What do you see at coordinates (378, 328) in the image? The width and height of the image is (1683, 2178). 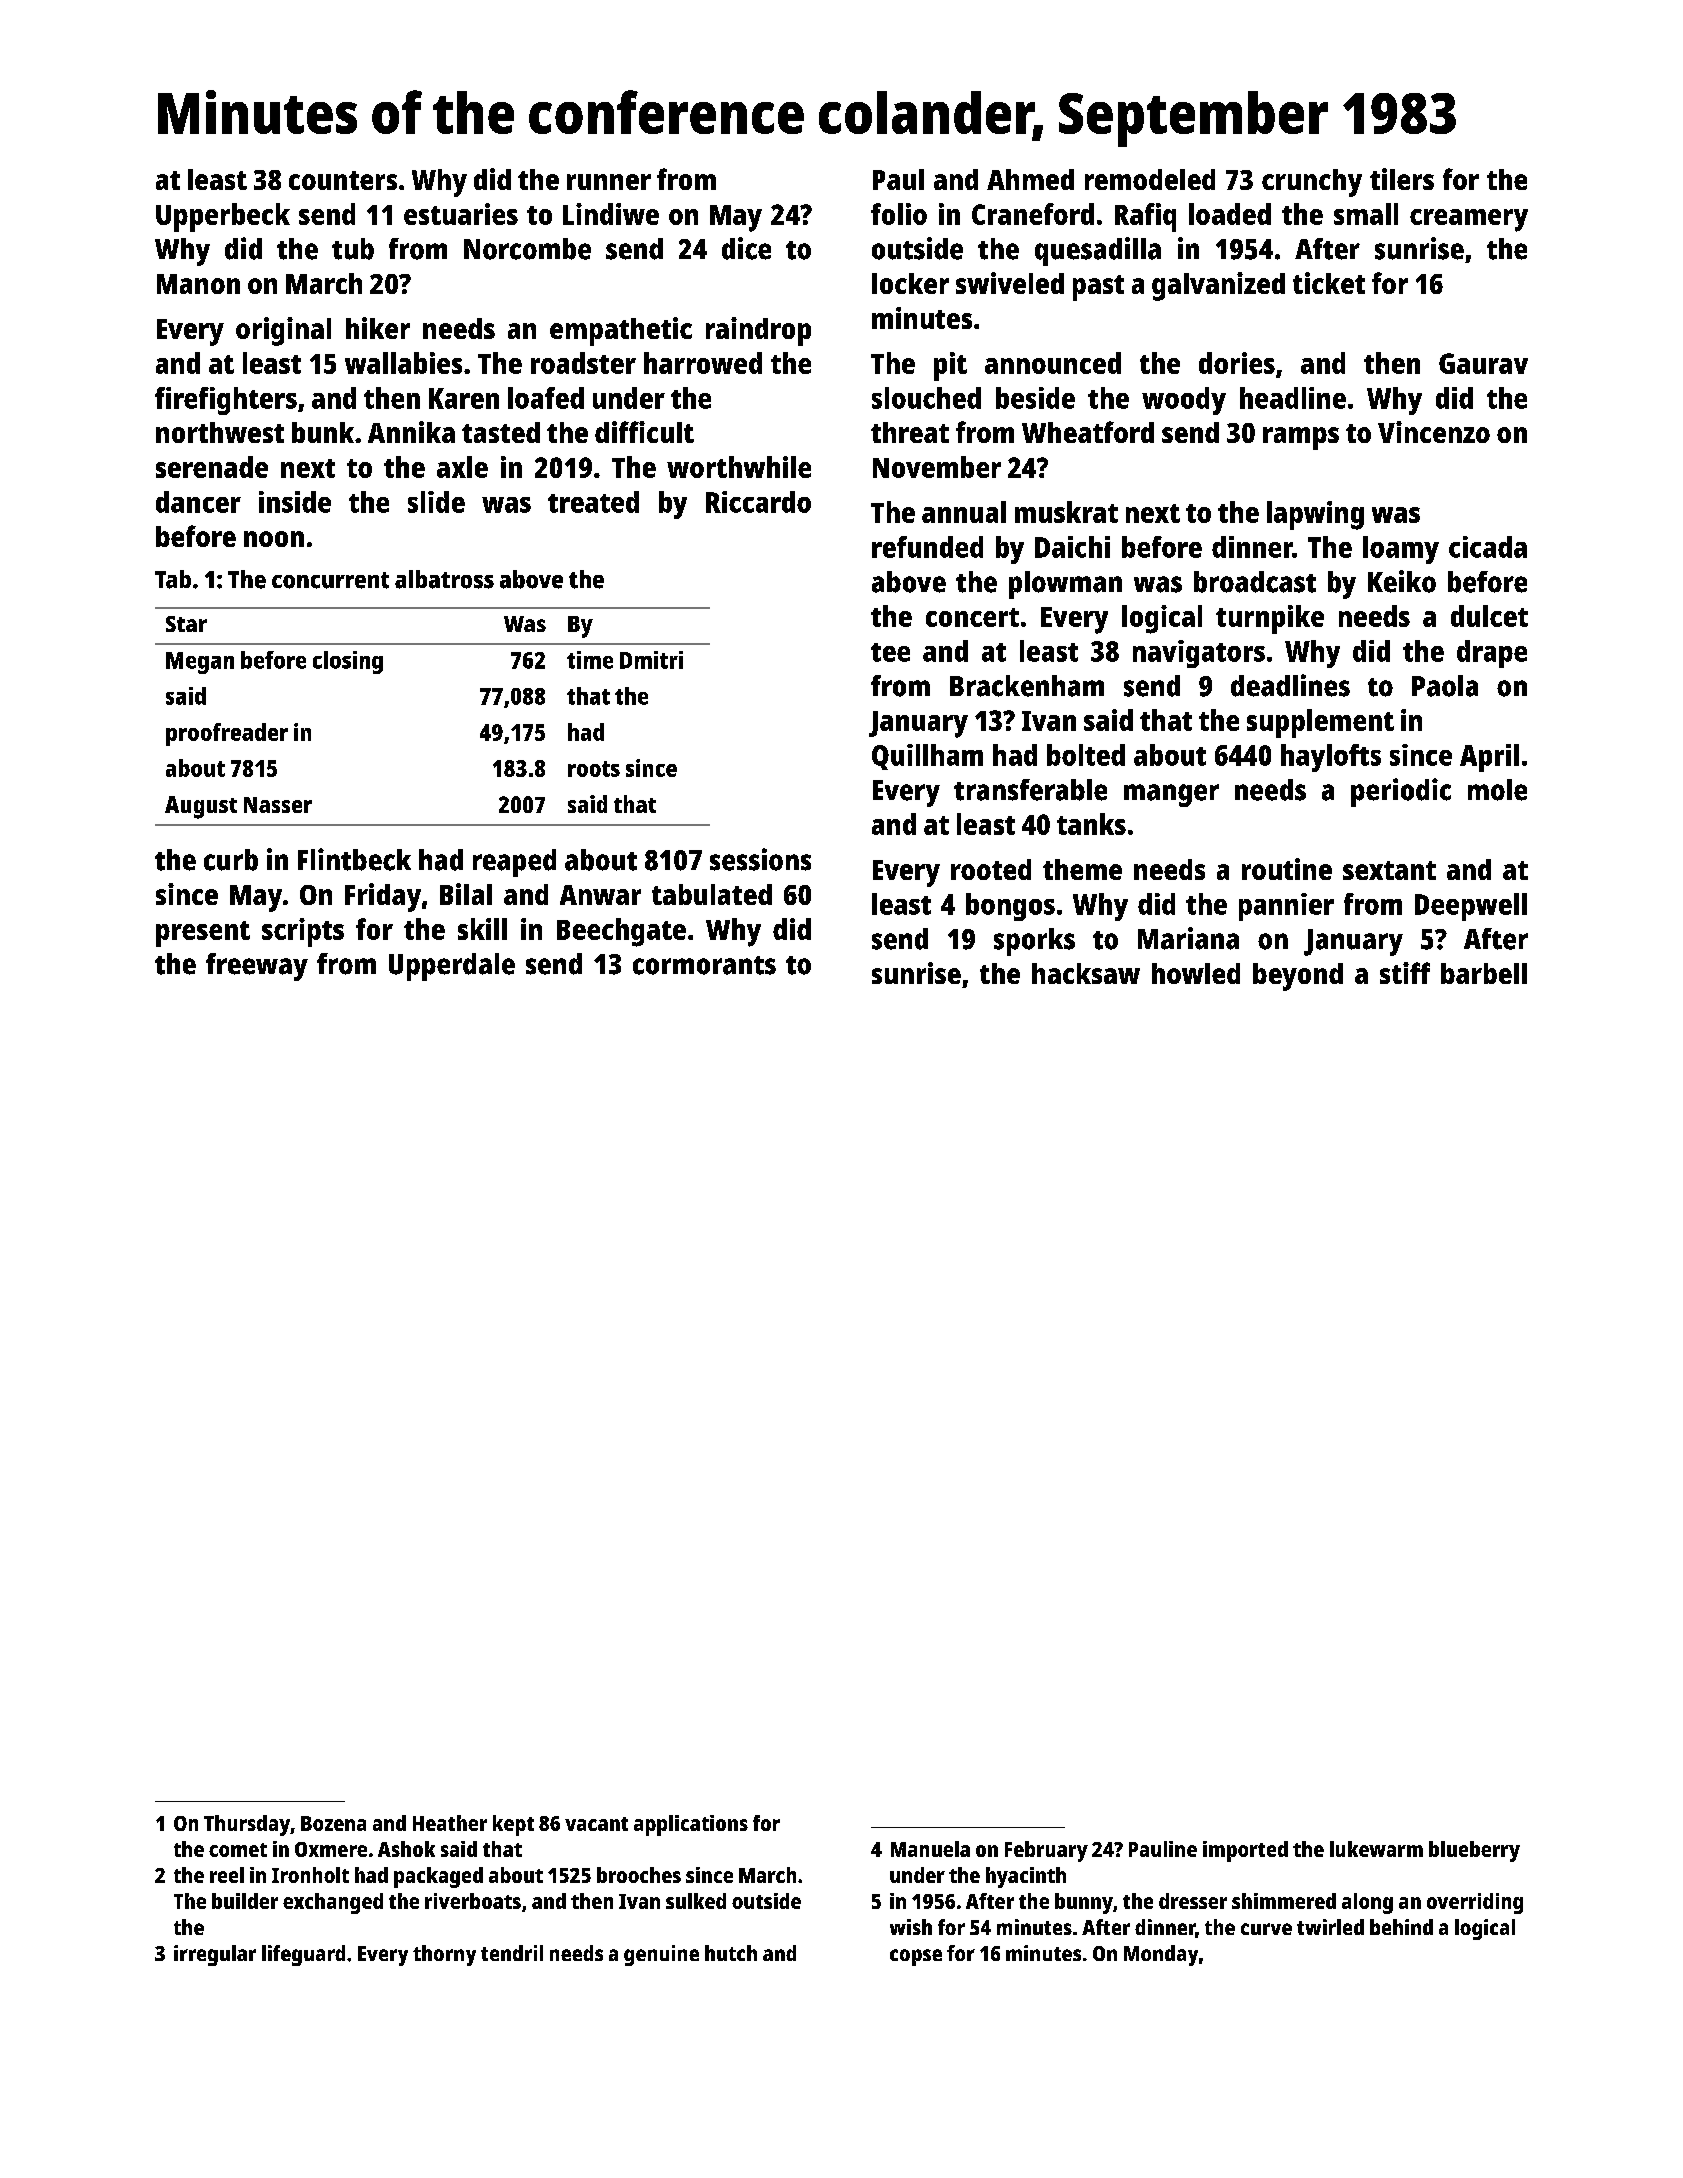 I see `hiker` at bounding box center [378, 328].
